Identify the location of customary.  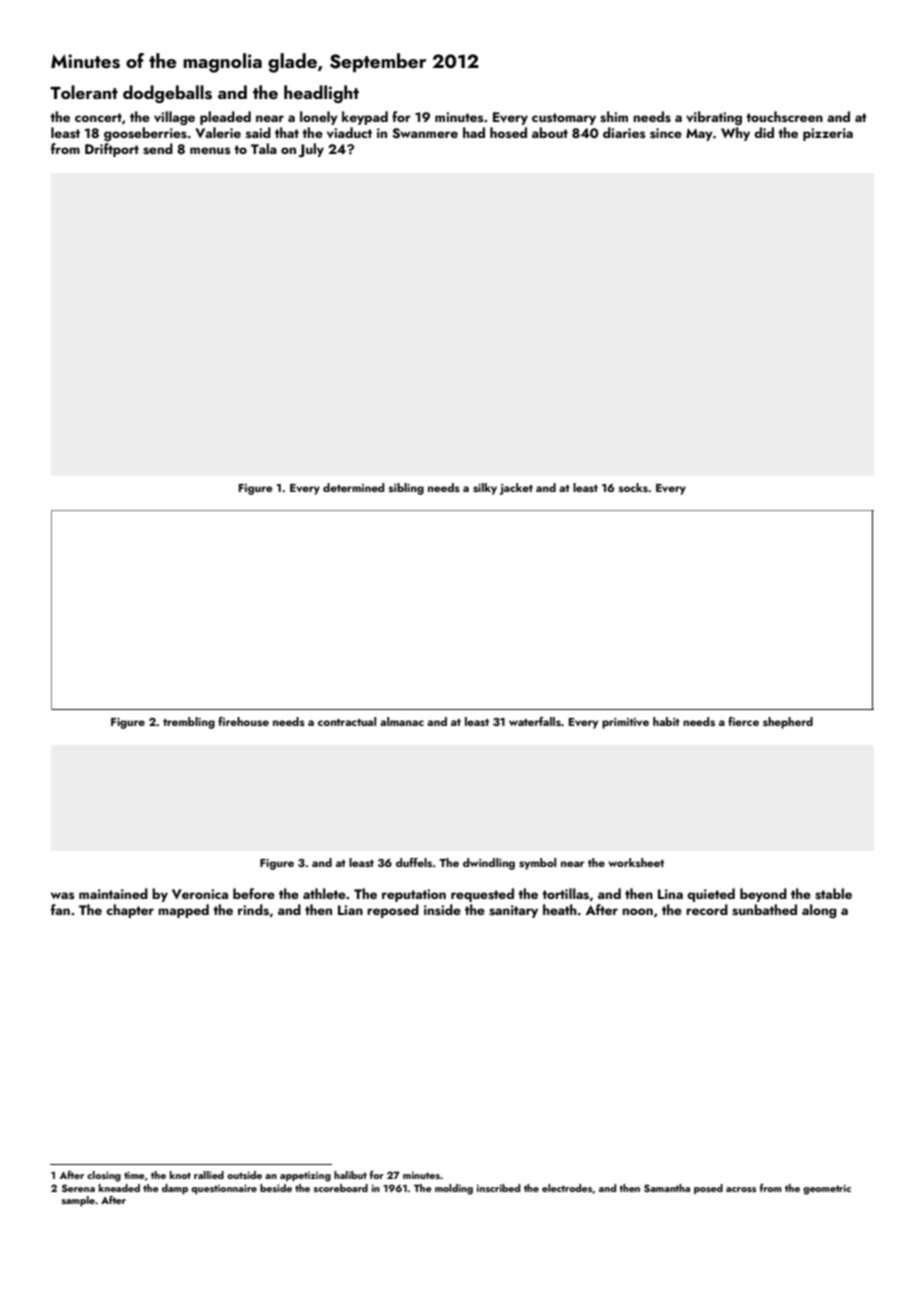
(564, 119).
